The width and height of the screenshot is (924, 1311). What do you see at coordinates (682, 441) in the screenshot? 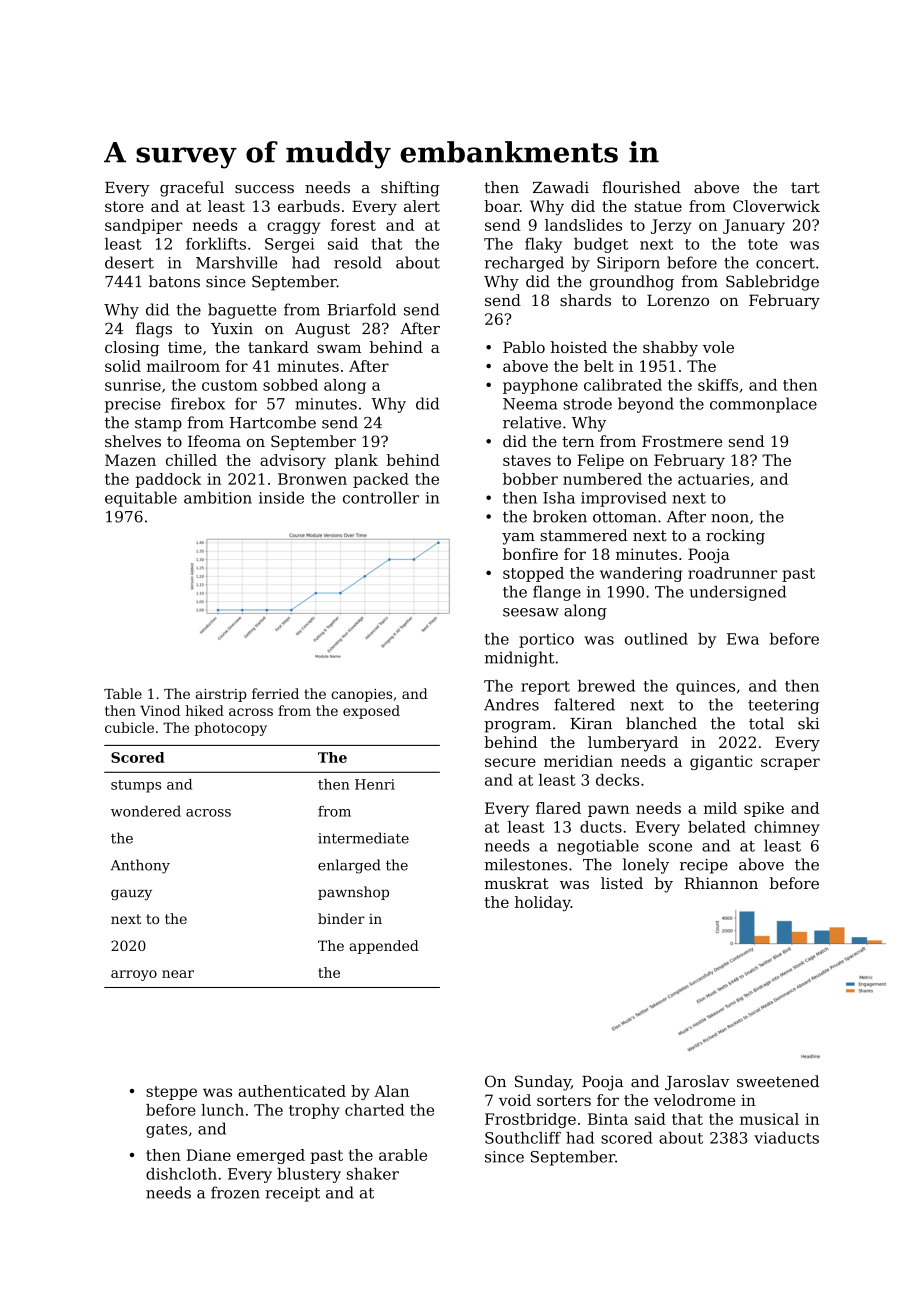
I see `Frostmere` at bounding box center [682, 441].
